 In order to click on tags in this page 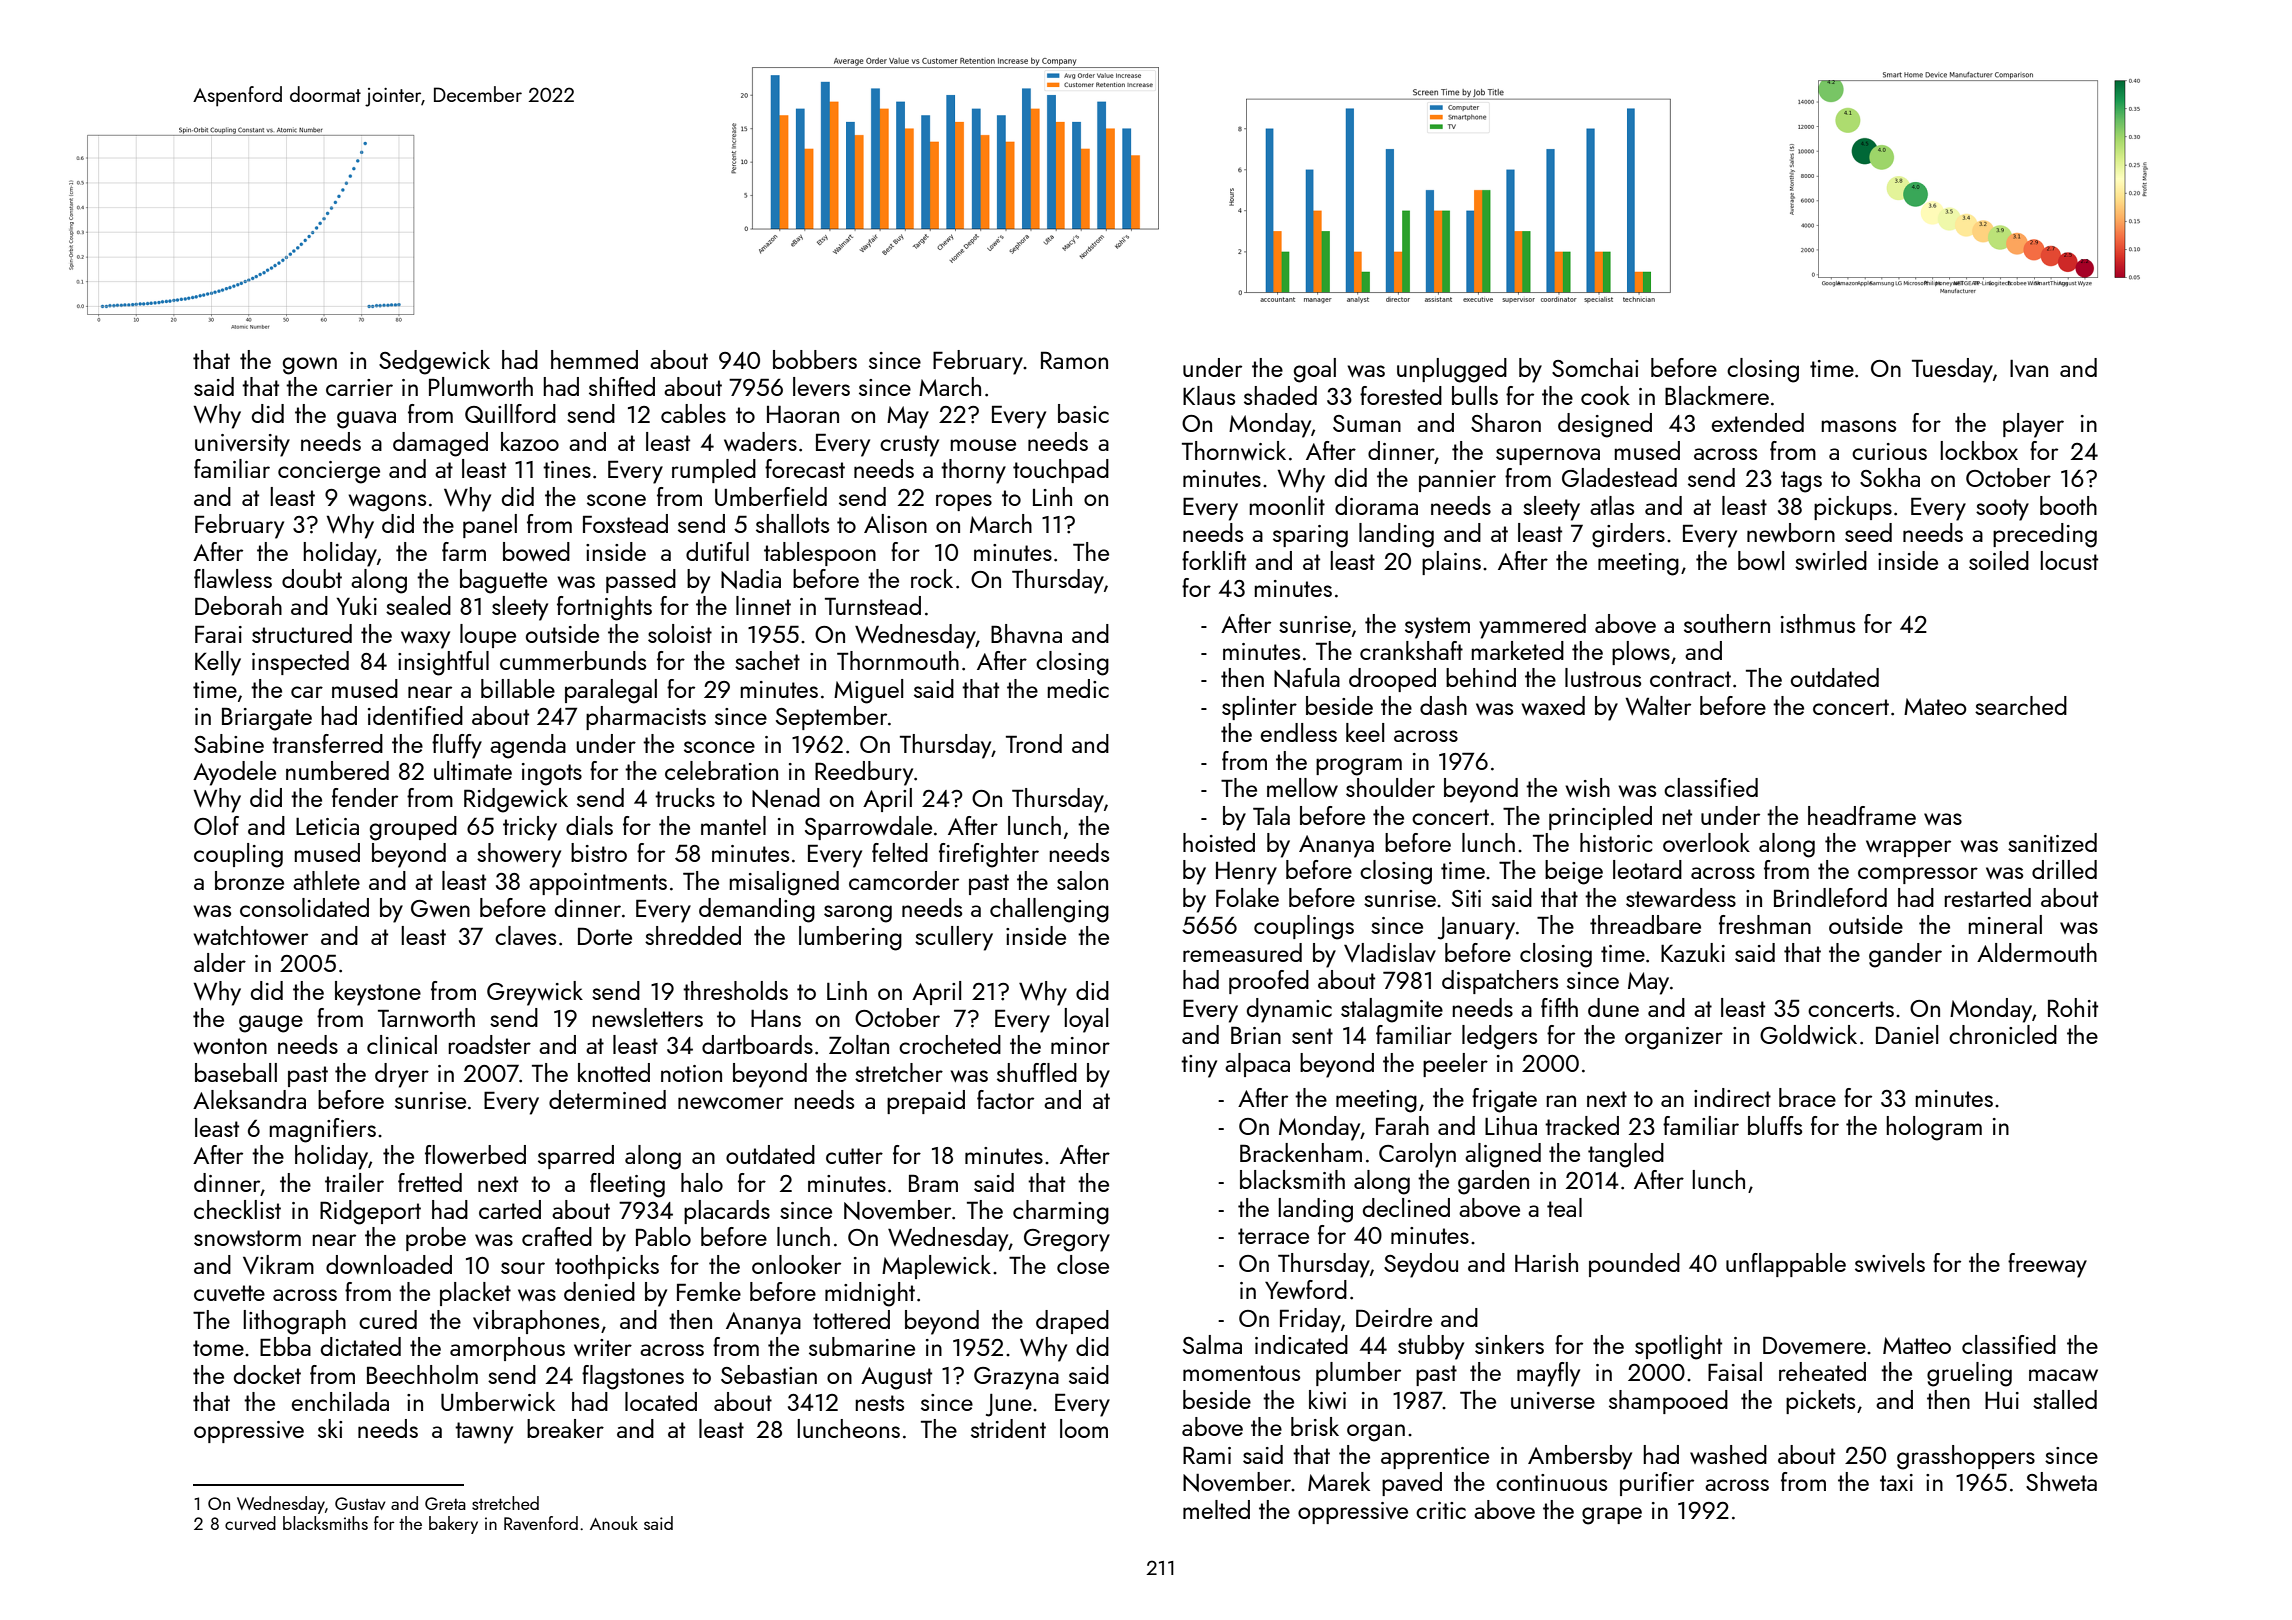, I will do `click(1801, 482)`.
